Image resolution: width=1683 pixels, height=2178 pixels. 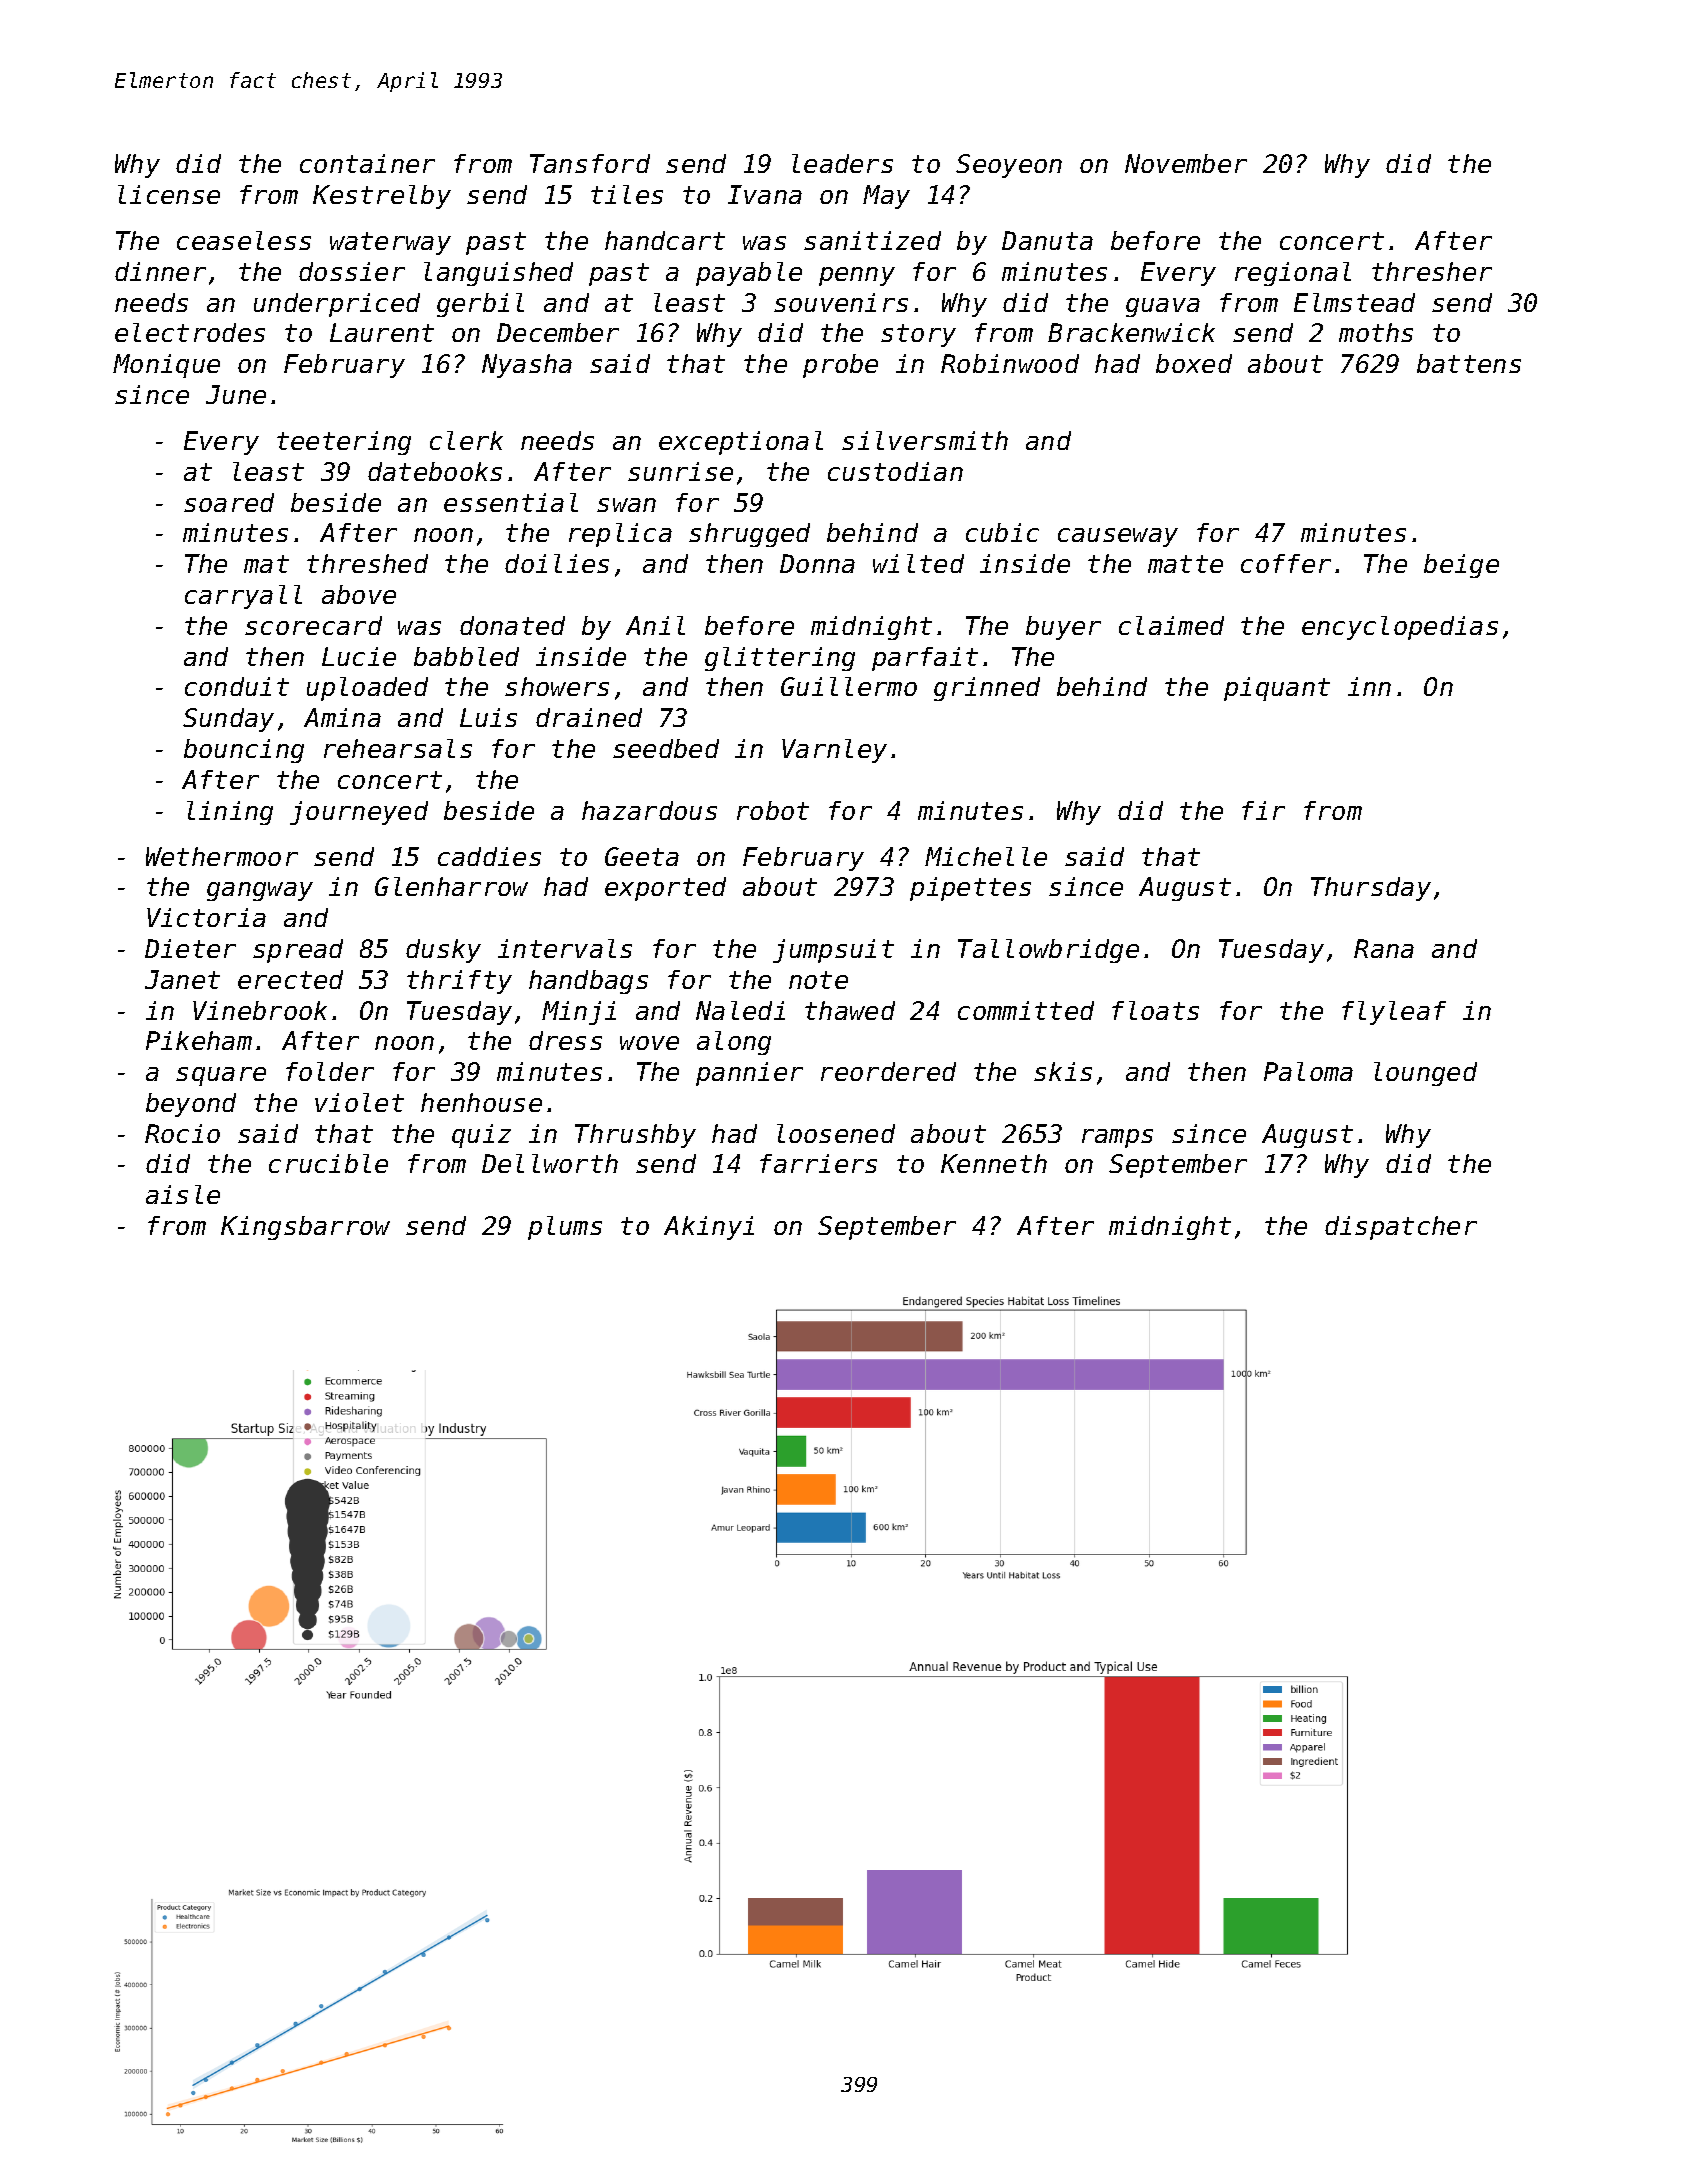 I want to click on license, so click(x=169, y=194).
